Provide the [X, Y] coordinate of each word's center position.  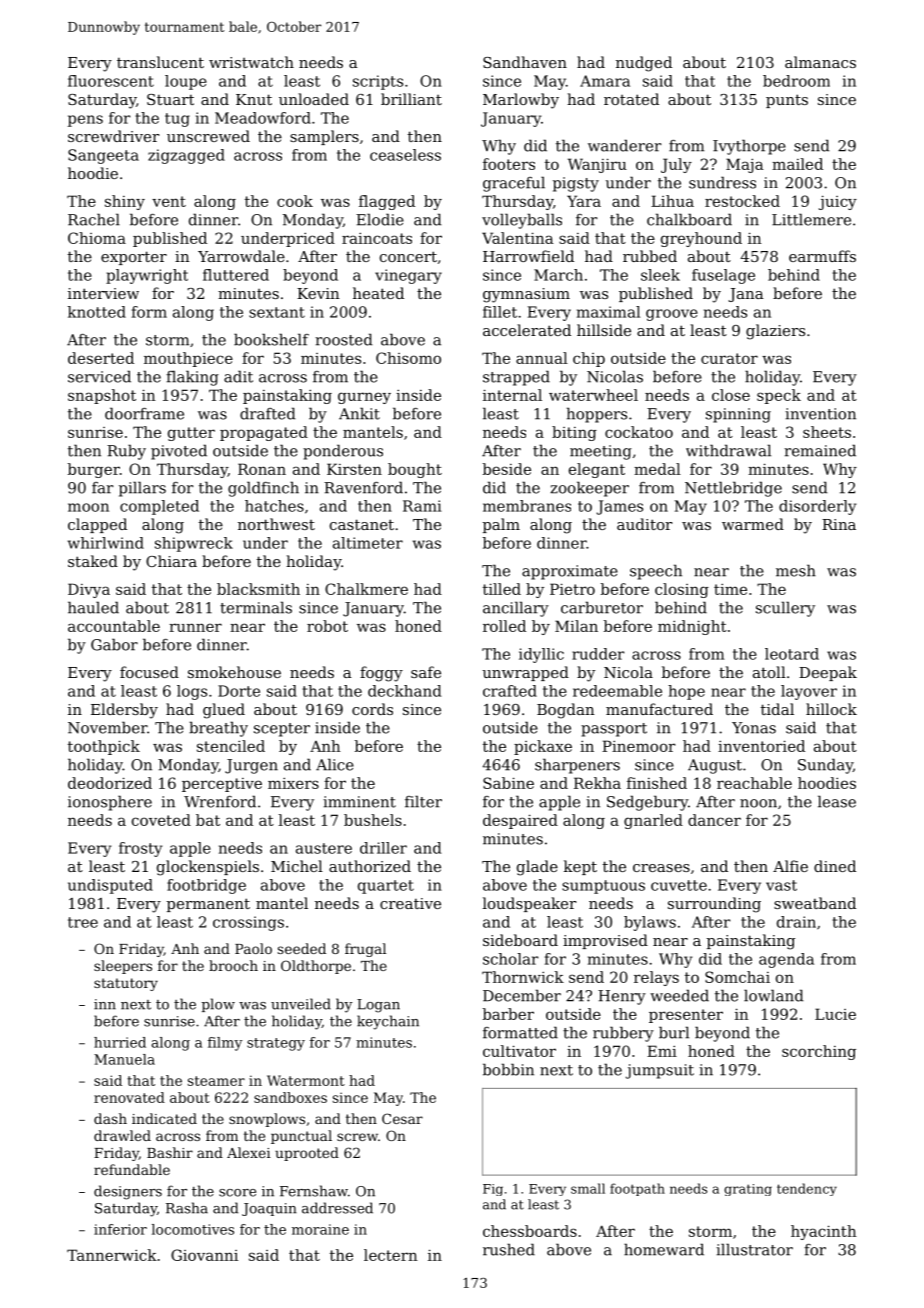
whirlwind [106, 543]
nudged [644, 64]
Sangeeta [103, 156]
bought [415, 470]
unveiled [301, 1004]
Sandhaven [525, 62]
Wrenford [220, 801]
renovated [129, 1097]
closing [682, 590]
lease [837, 801]
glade [537, 868]
